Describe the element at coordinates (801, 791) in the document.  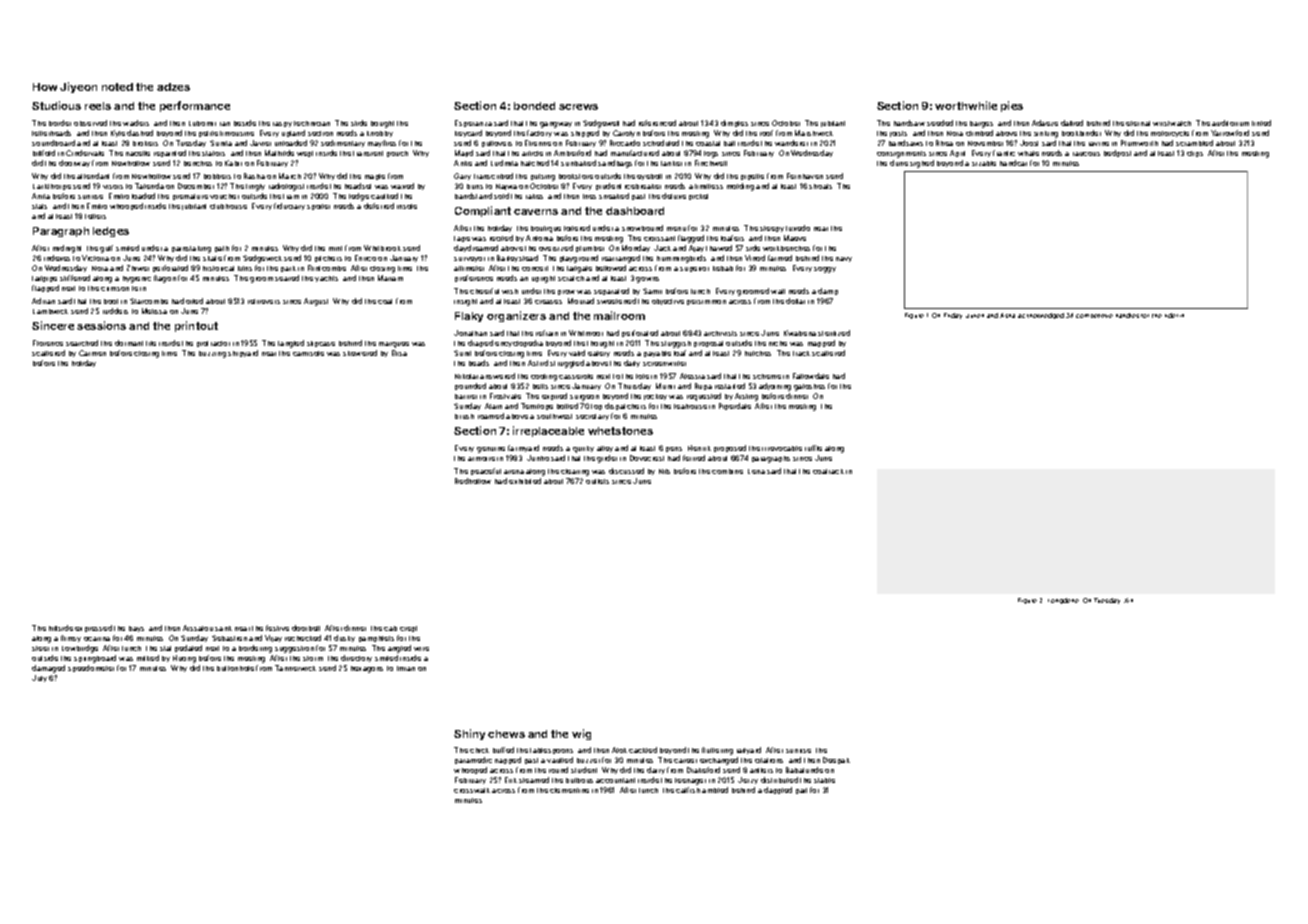
I see `pail` at that location.
